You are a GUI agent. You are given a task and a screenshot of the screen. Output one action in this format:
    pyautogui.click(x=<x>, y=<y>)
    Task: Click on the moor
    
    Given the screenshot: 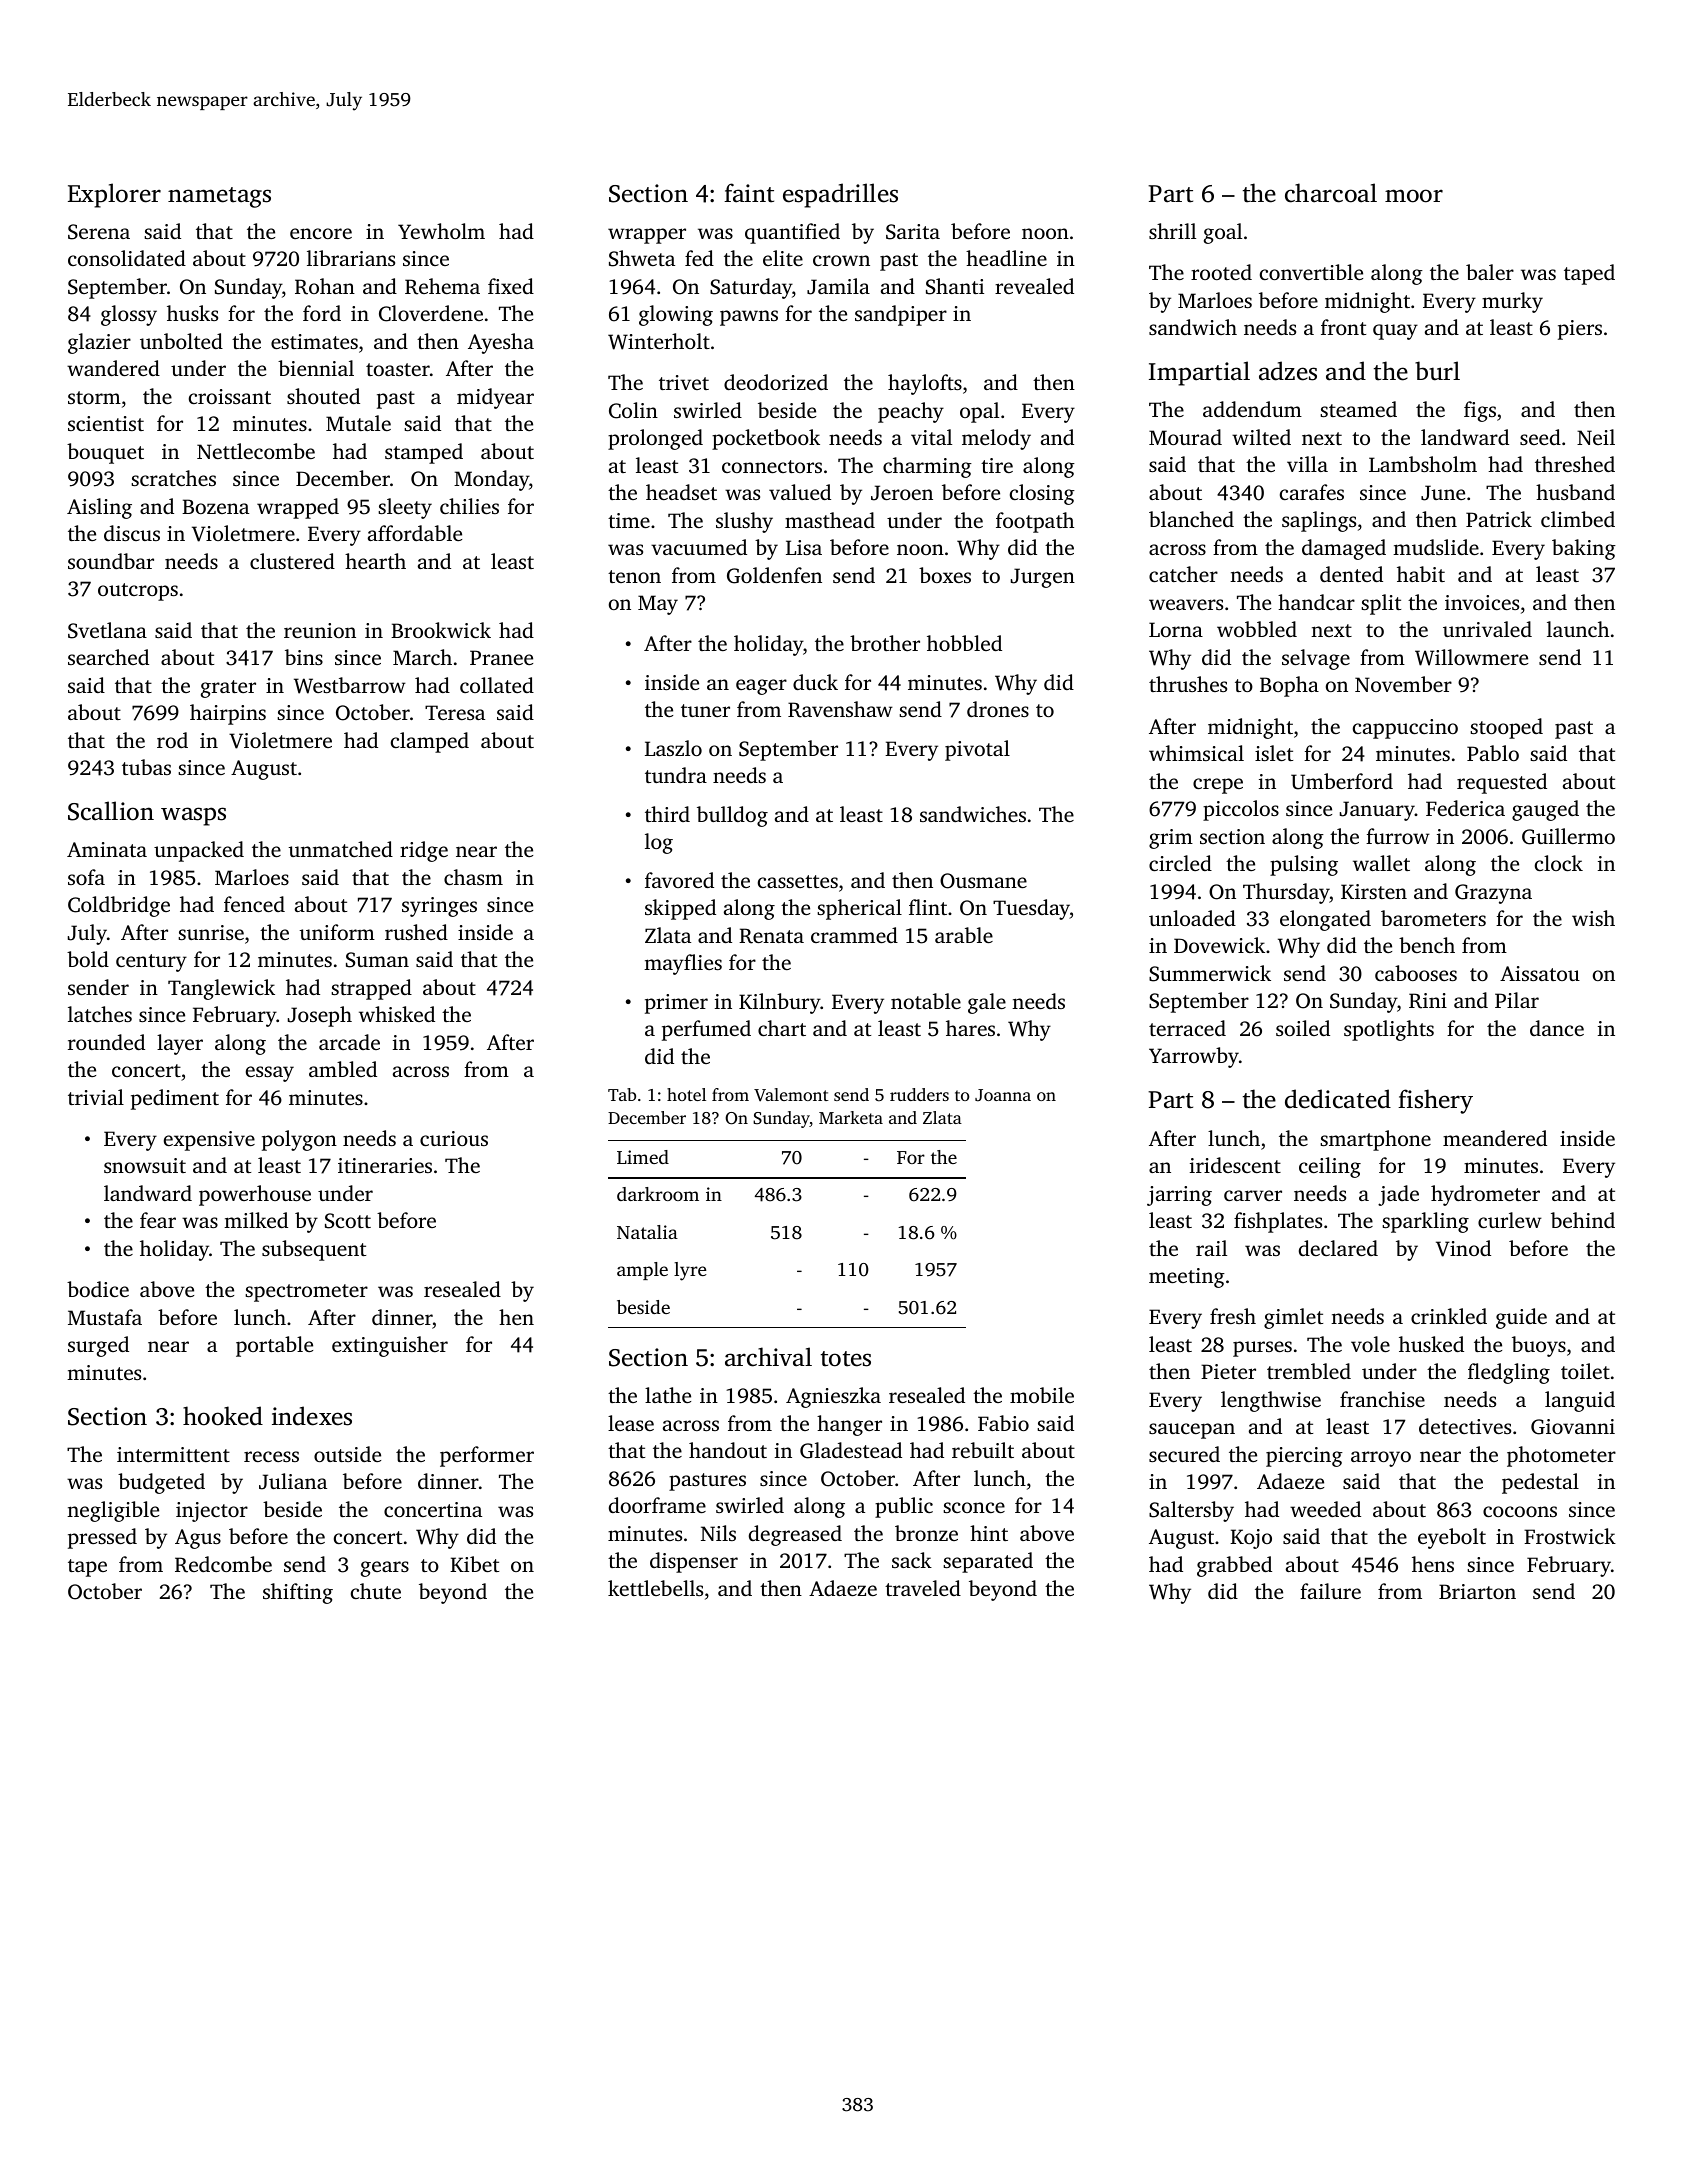 What is the action you would take?
    pyautogui.click(x=1414, y=196)
